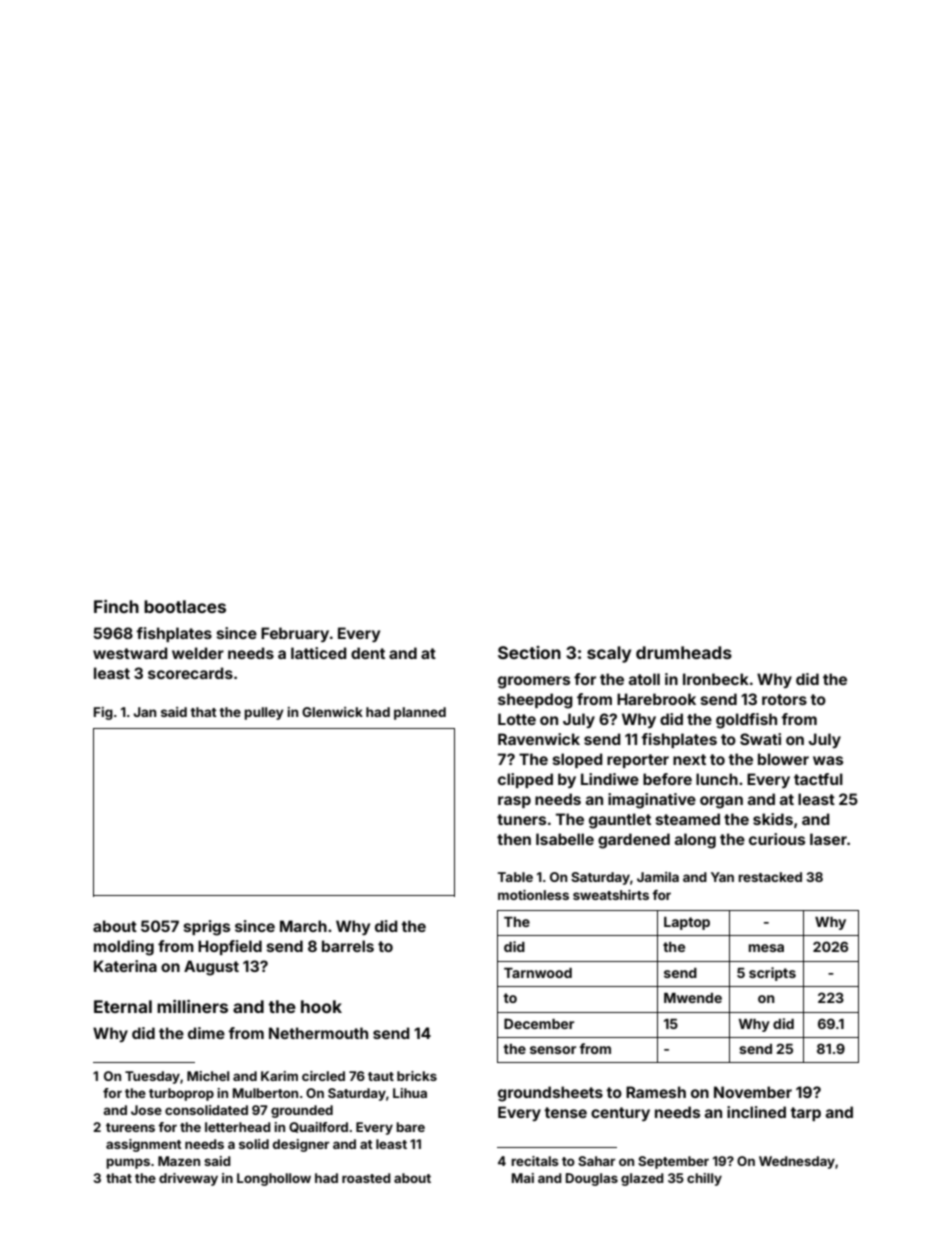 The image size is (952, 1233). Describe the element at coordinates (687, 923) in the screenshot. I see `Laptop` at that location.
